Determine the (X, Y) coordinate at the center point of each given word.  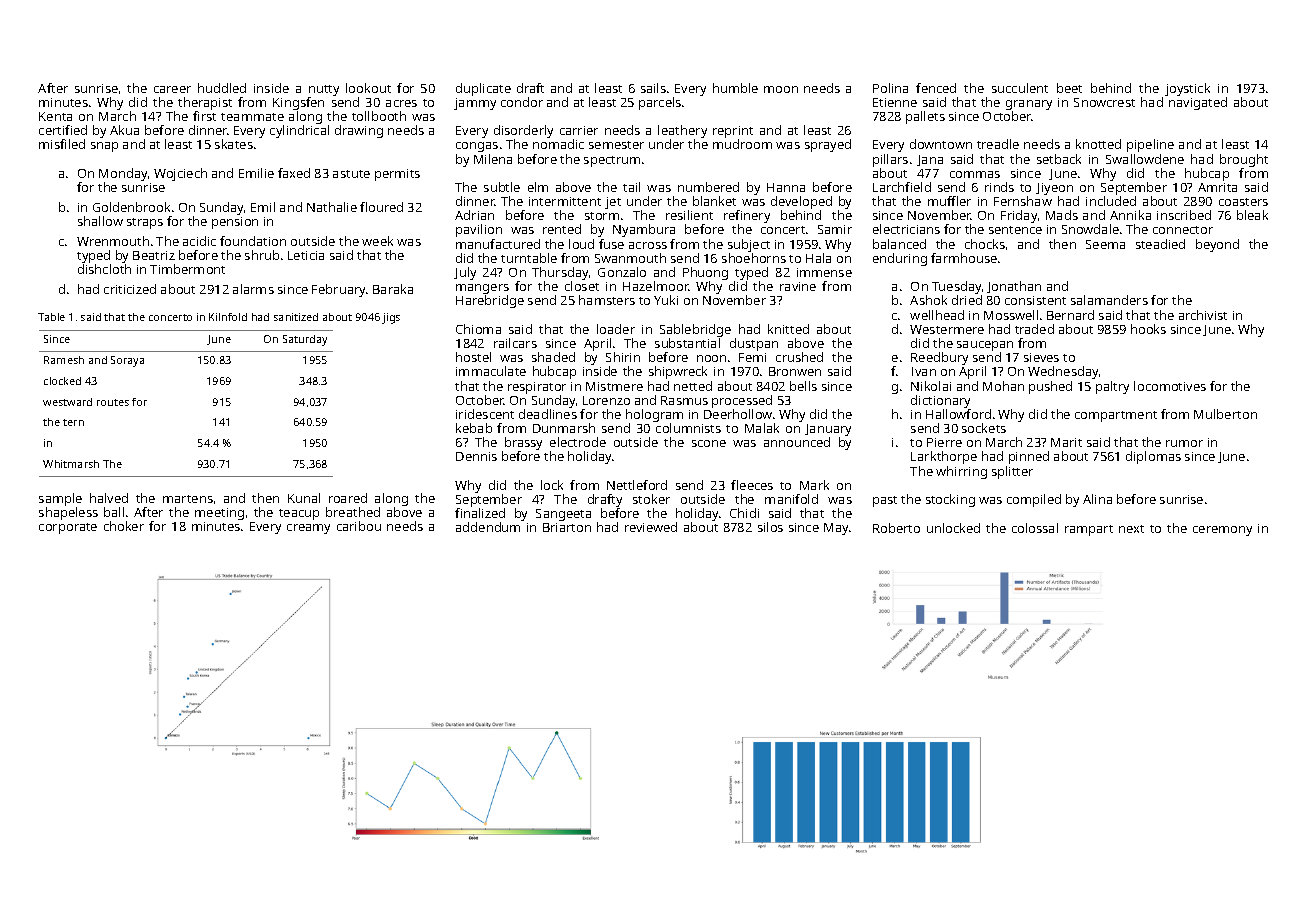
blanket (714, 201)
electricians (906, 229)
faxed (294, 173)
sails (653, 88)
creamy (308, 529)
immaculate (491, 371)
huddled (222, 88)
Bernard (1070, 315)
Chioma (478, 329)
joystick (1187, 89)
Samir (835, 229)
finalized (480, 513)
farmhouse (964, 258)
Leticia (306, 255)
